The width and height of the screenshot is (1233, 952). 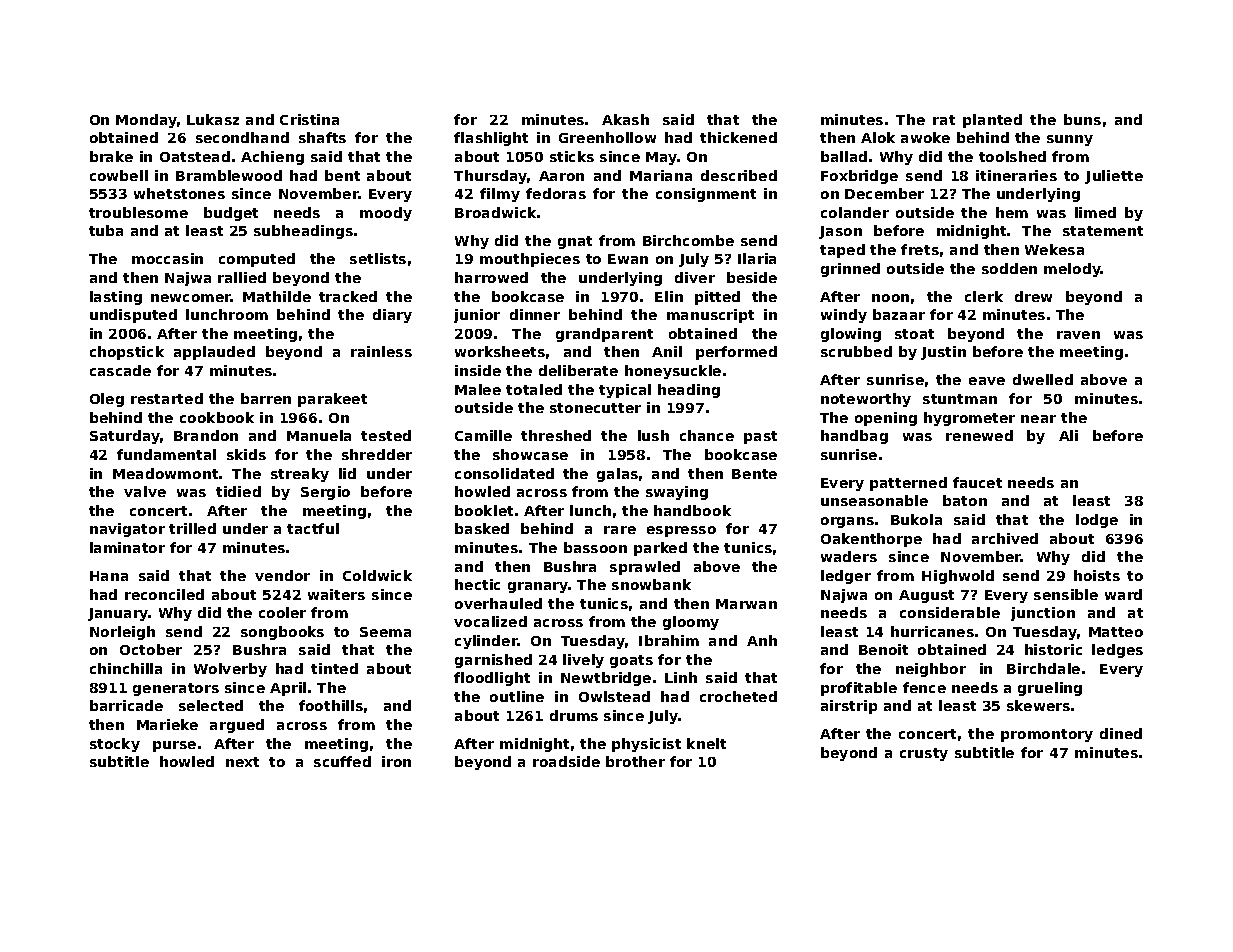 I want to click on Cristina, so click(x=309, y=119).
